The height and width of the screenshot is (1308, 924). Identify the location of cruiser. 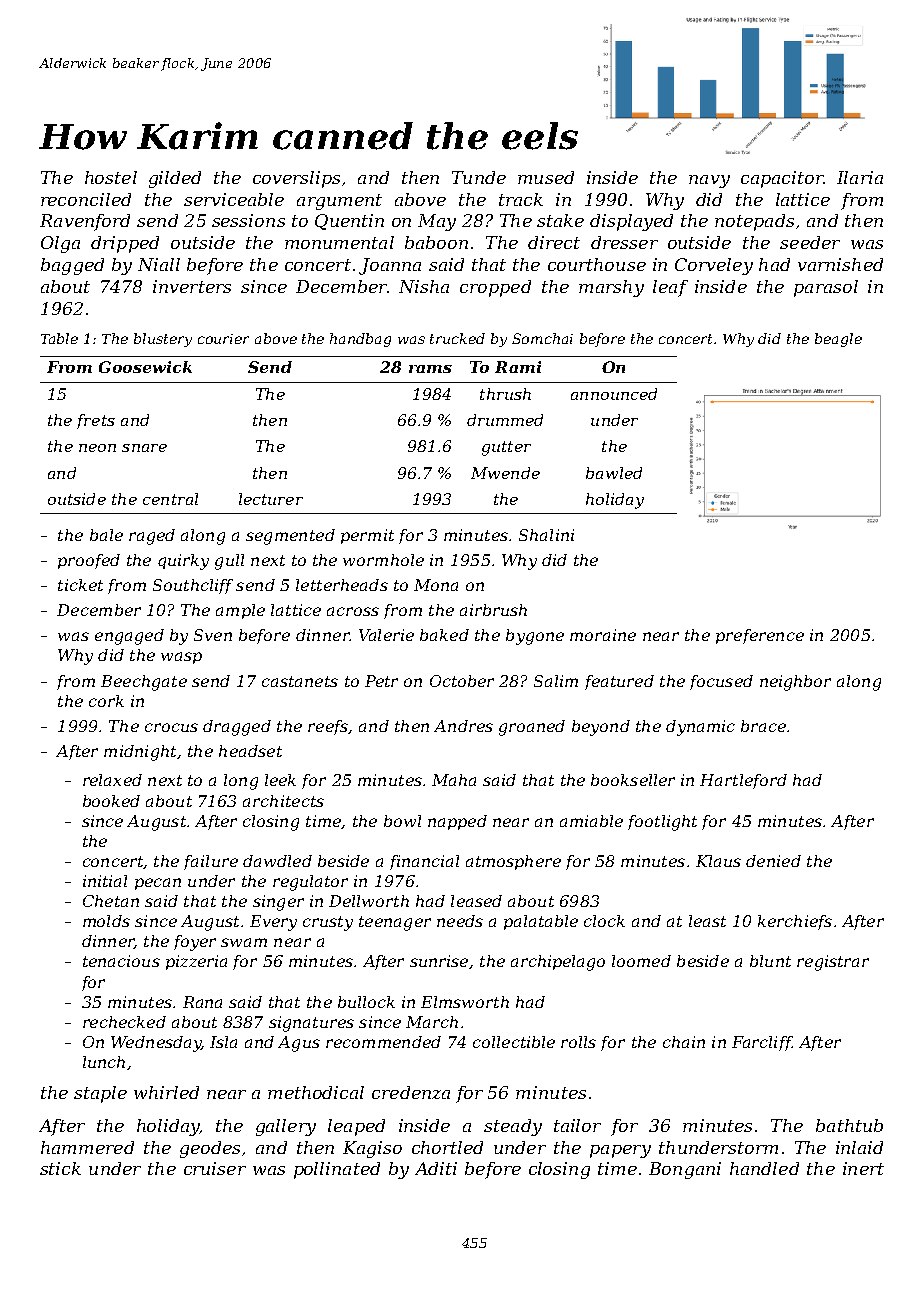
(215, 1168).
